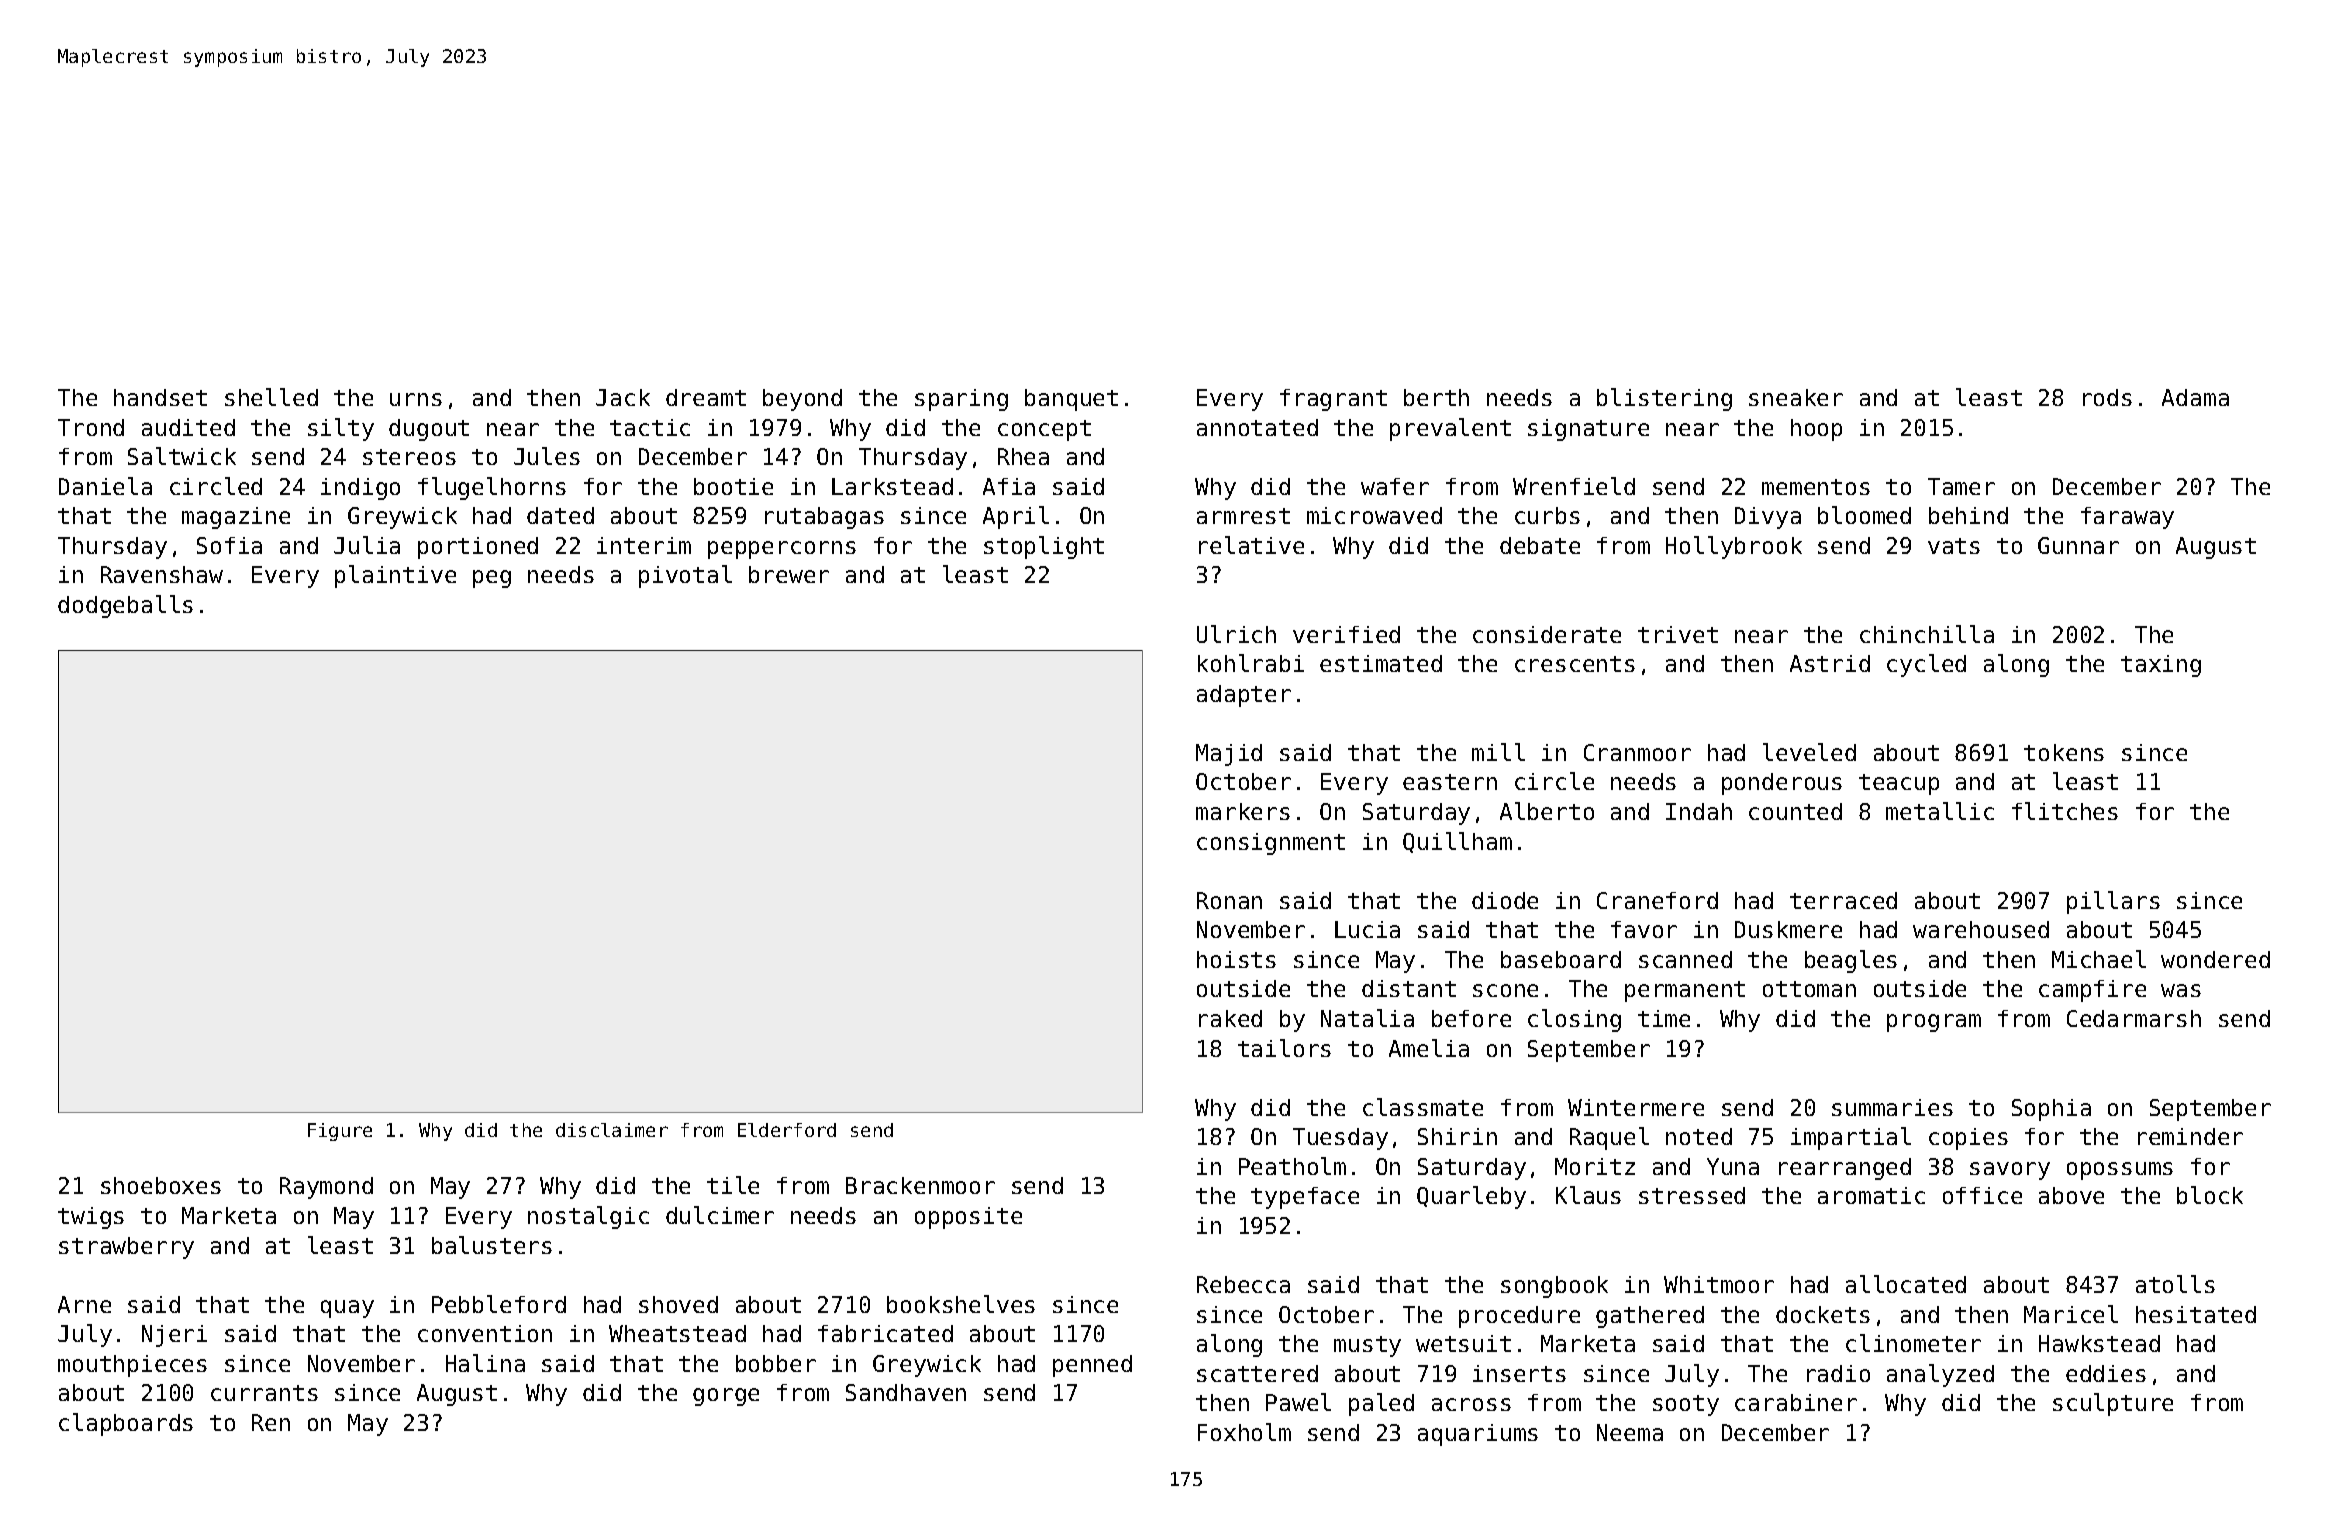  What do you see at coordinates (340, 1132) in the screenshot?
I see `Figure` at bounding box center [340, 1132].
